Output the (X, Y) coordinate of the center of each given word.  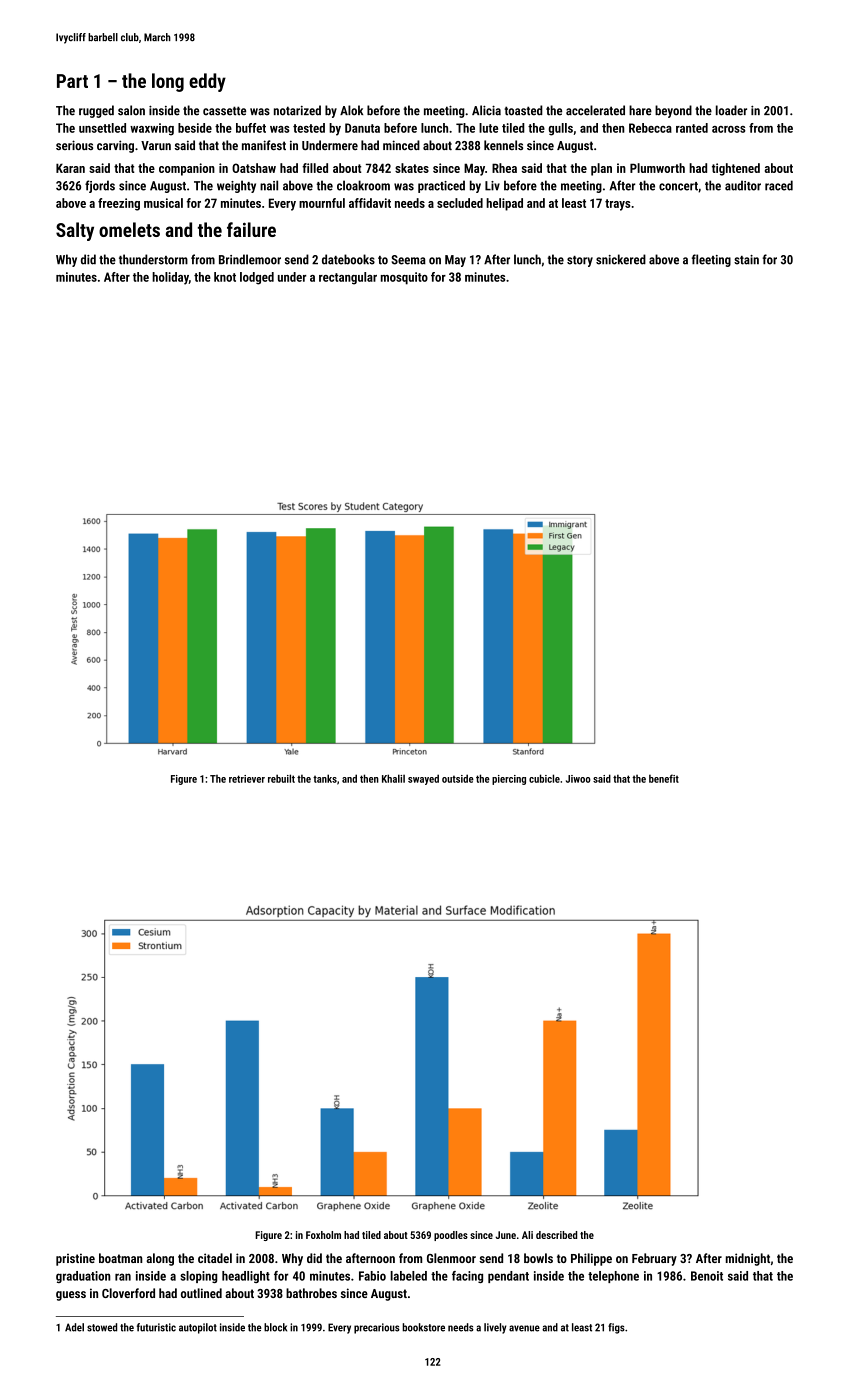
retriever (247, 779)
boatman (120, 1258)
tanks (325, 778)
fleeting (711, 260)
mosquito (404, 278)
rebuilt (281, 778)
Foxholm (323, 1235)
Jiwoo (578, 779)
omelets (129, 229)
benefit (664, 778)
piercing (509, 780)
